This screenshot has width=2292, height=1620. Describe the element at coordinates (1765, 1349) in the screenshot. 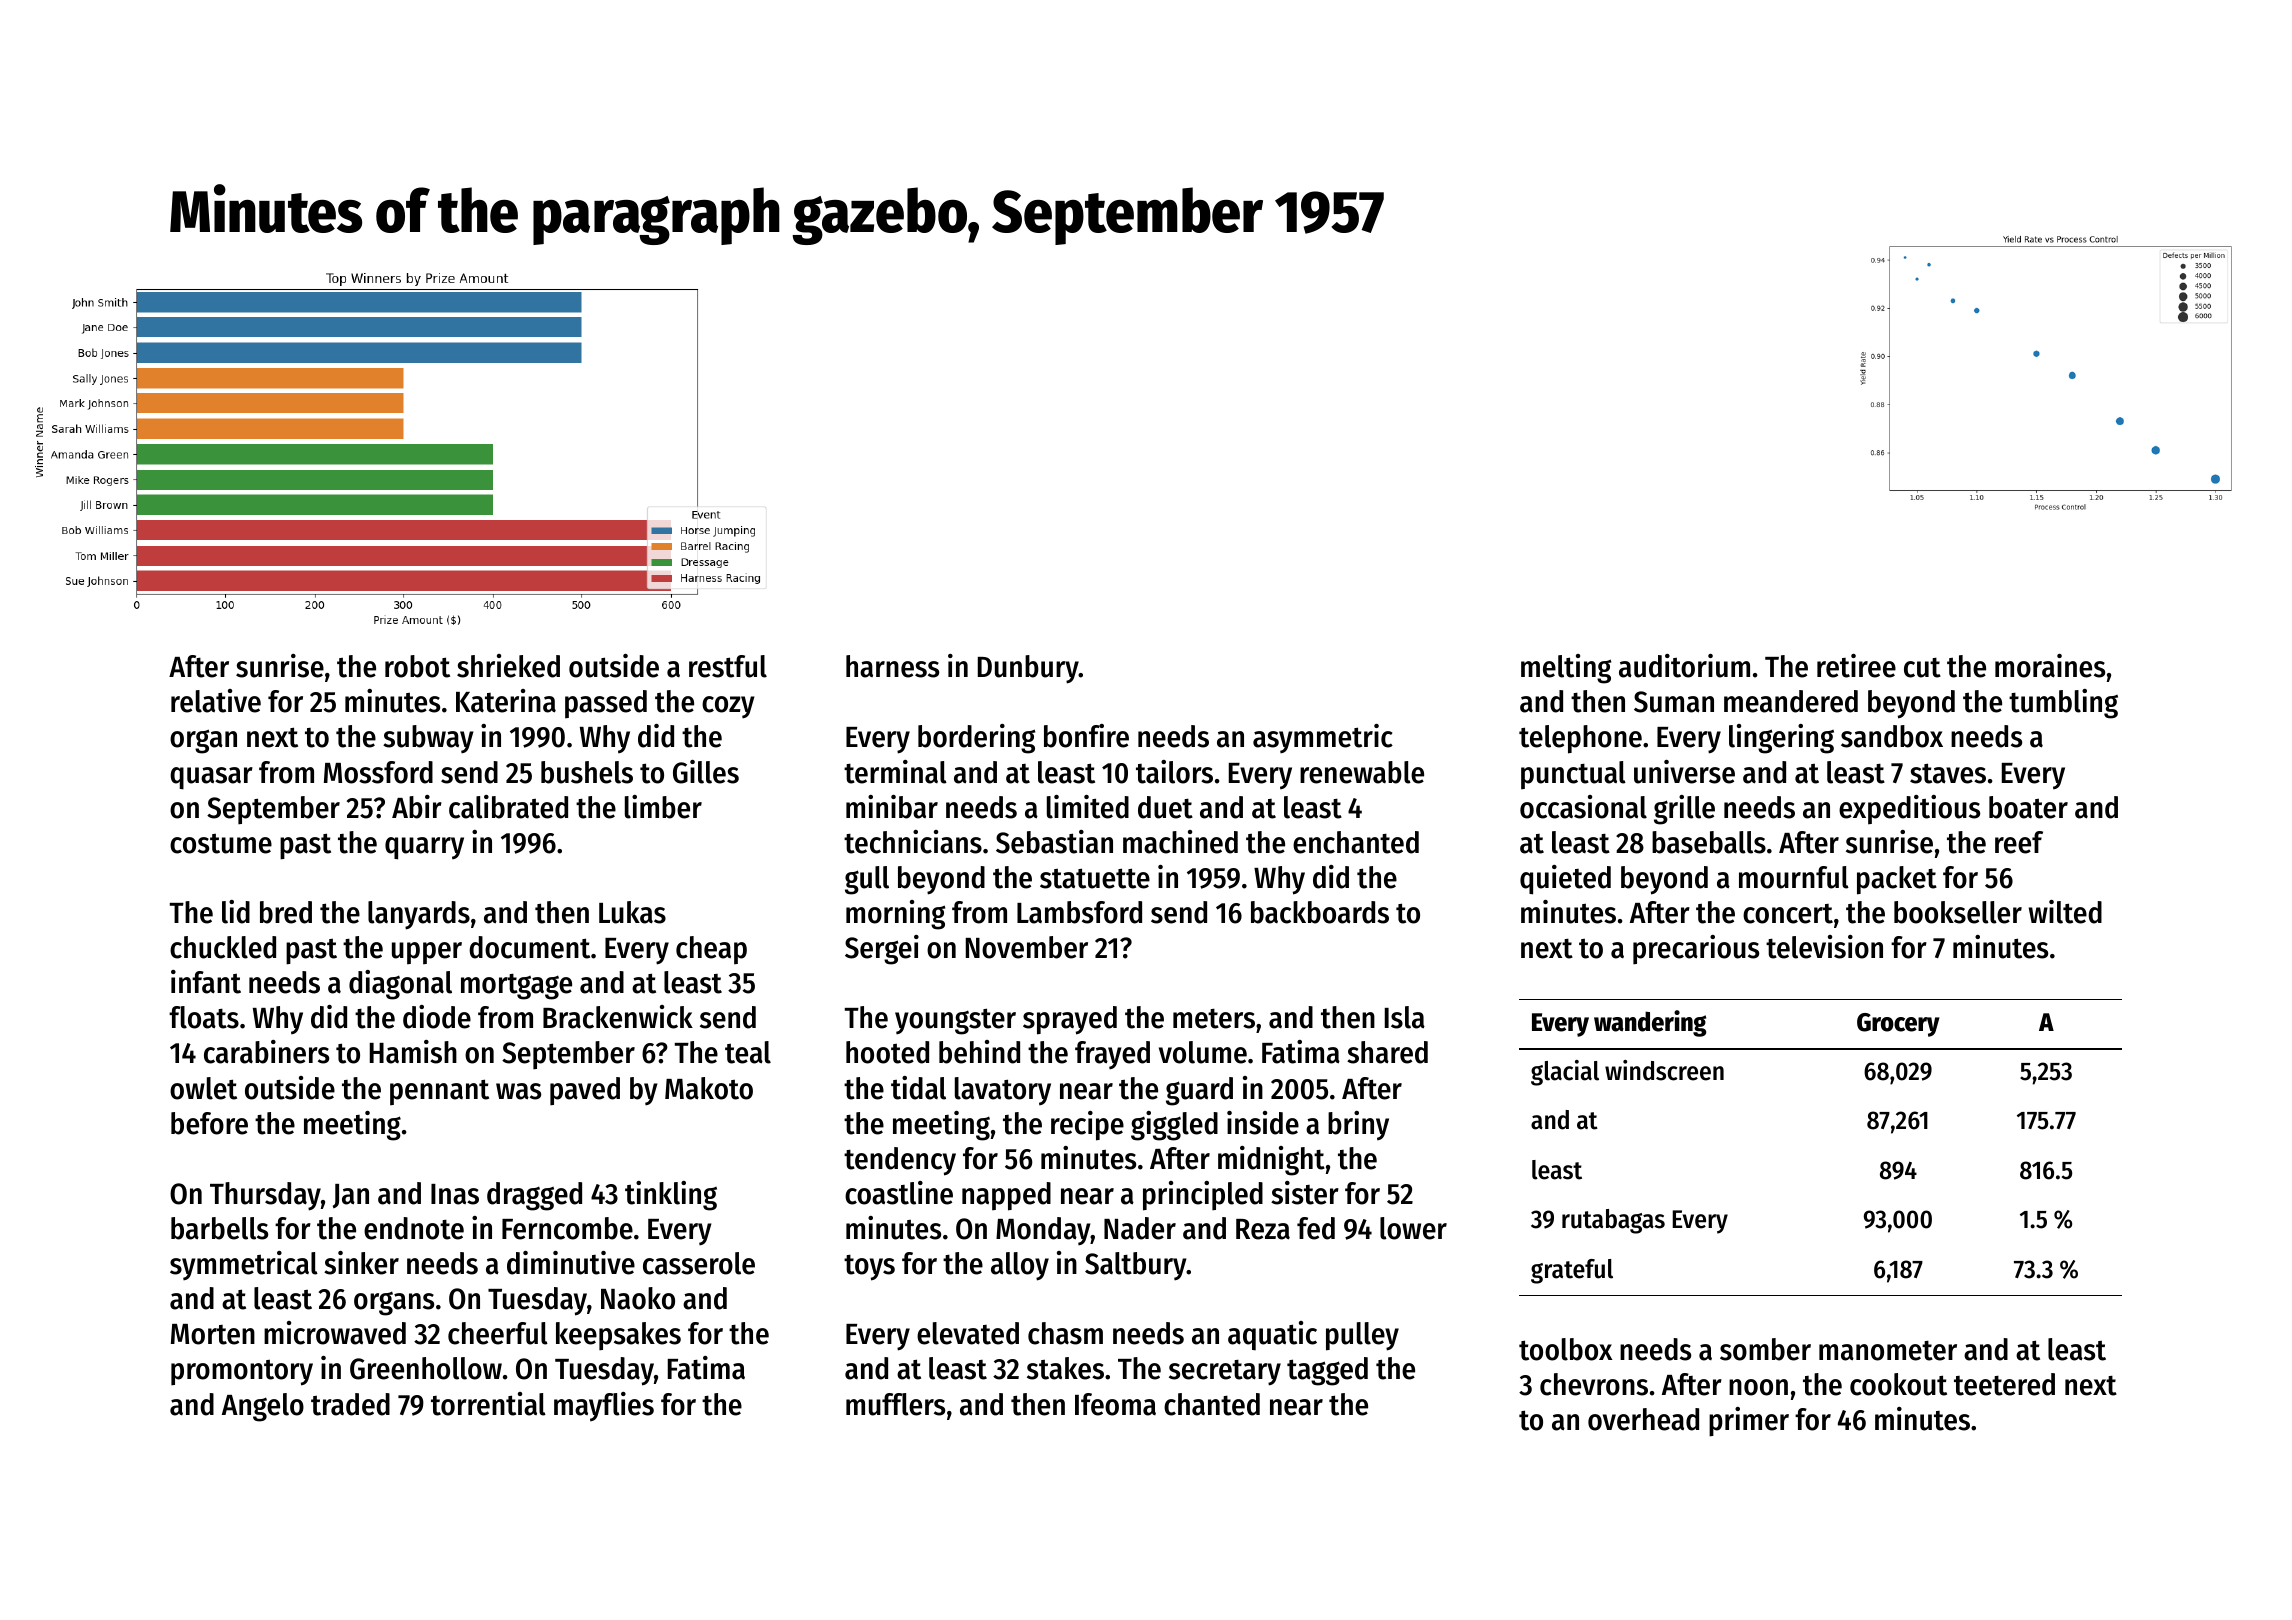

I see `somber` at that location.
